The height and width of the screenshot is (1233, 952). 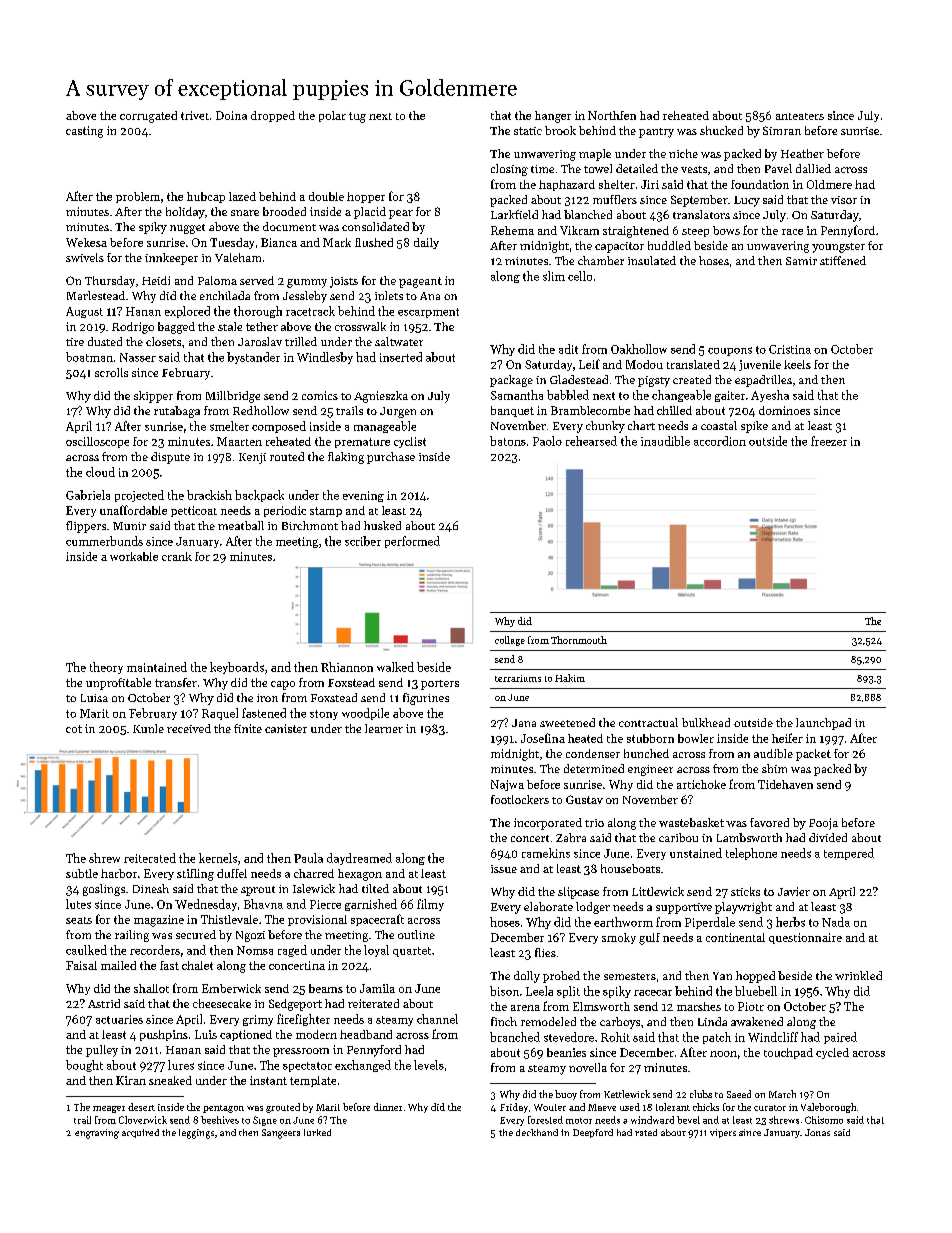 I want to click on Cristina, so click(x=790, y=349).
